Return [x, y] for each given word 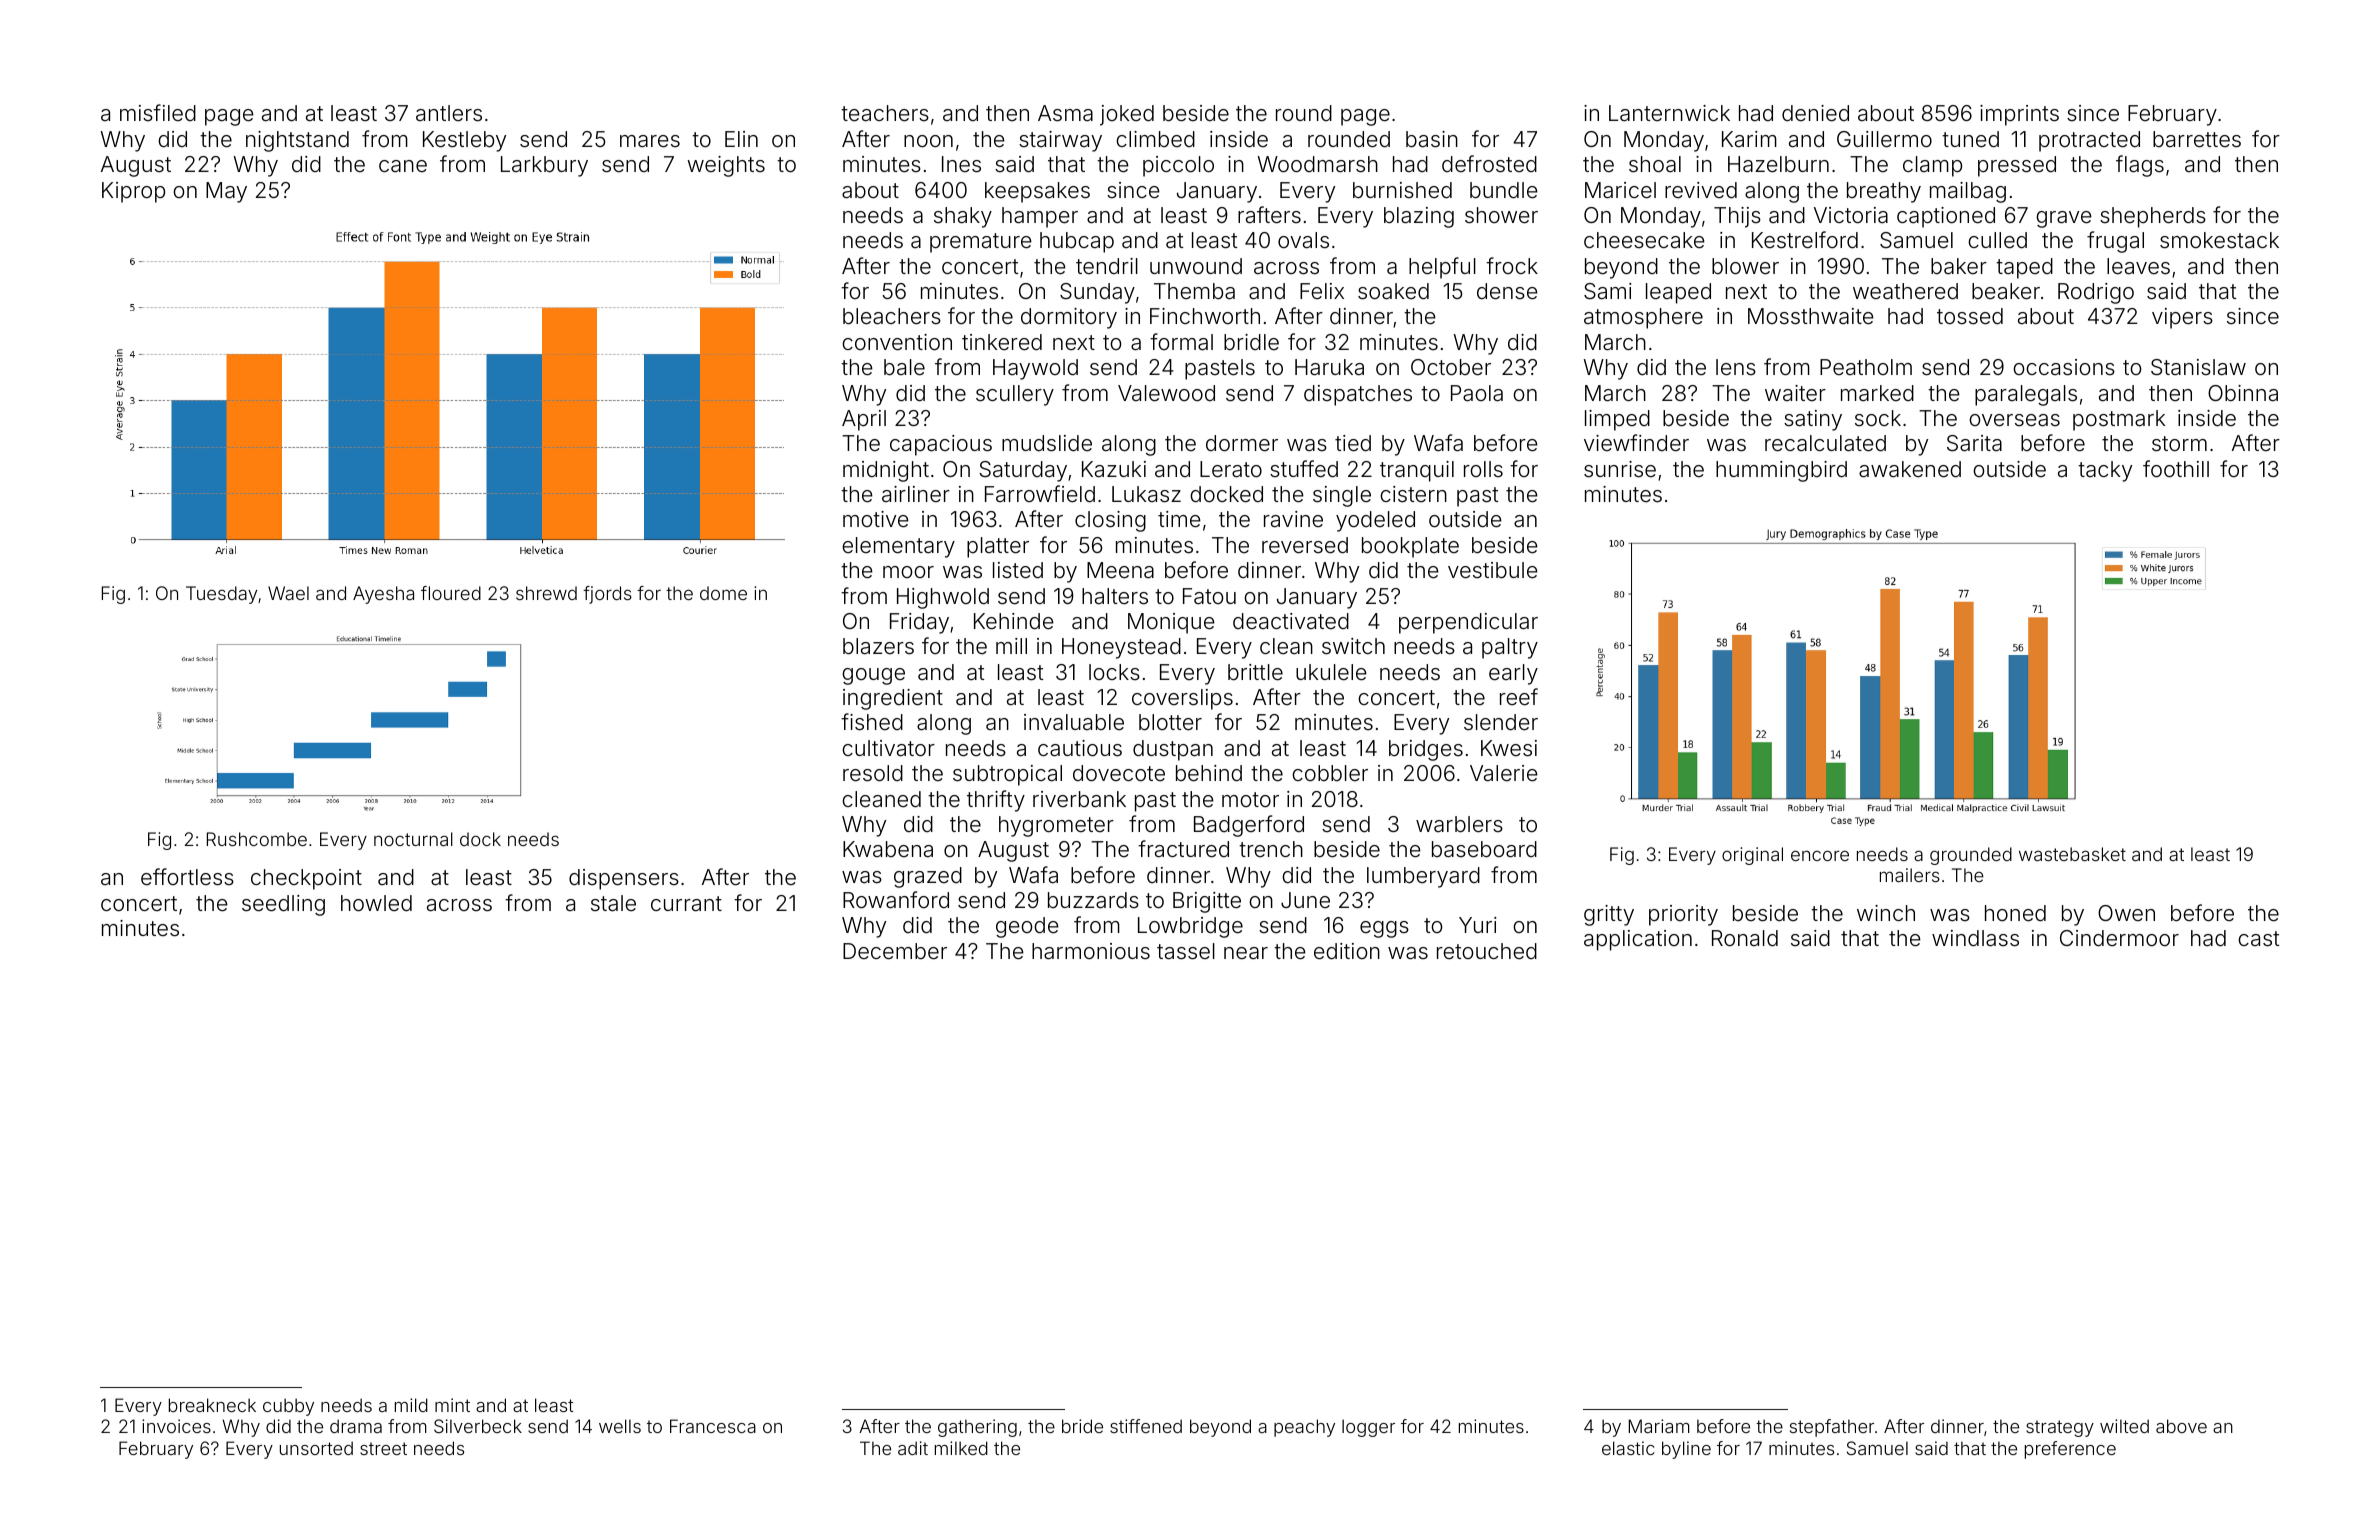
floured [451, 593]
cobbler [1330, 773]
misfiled [158, 112]
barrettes [2197, 139]
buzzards [1093, 900]
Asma [1065, 113]
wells [620, 1426]
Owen [2126, 913]
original [1752, 856]
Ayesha [383, 595]
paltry [1510, 648]
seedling [283, 905]
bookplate [1410, 547]
